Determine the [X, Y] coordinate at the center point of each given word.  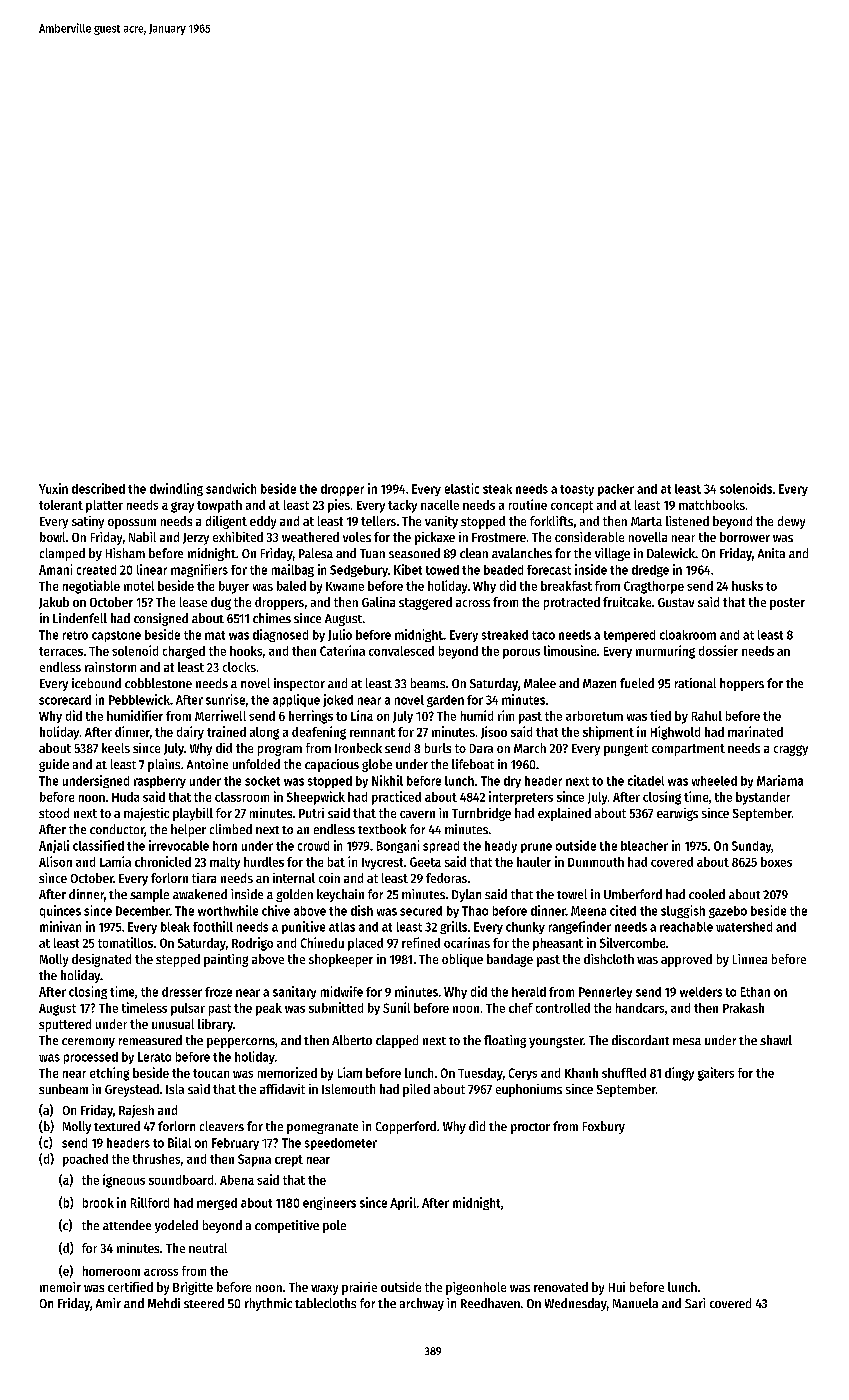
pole [334, 1226]
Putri [311, 813]
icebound [96, 683]
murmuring [665, 652]
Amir [108, 1303]
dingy [679, 1074]
